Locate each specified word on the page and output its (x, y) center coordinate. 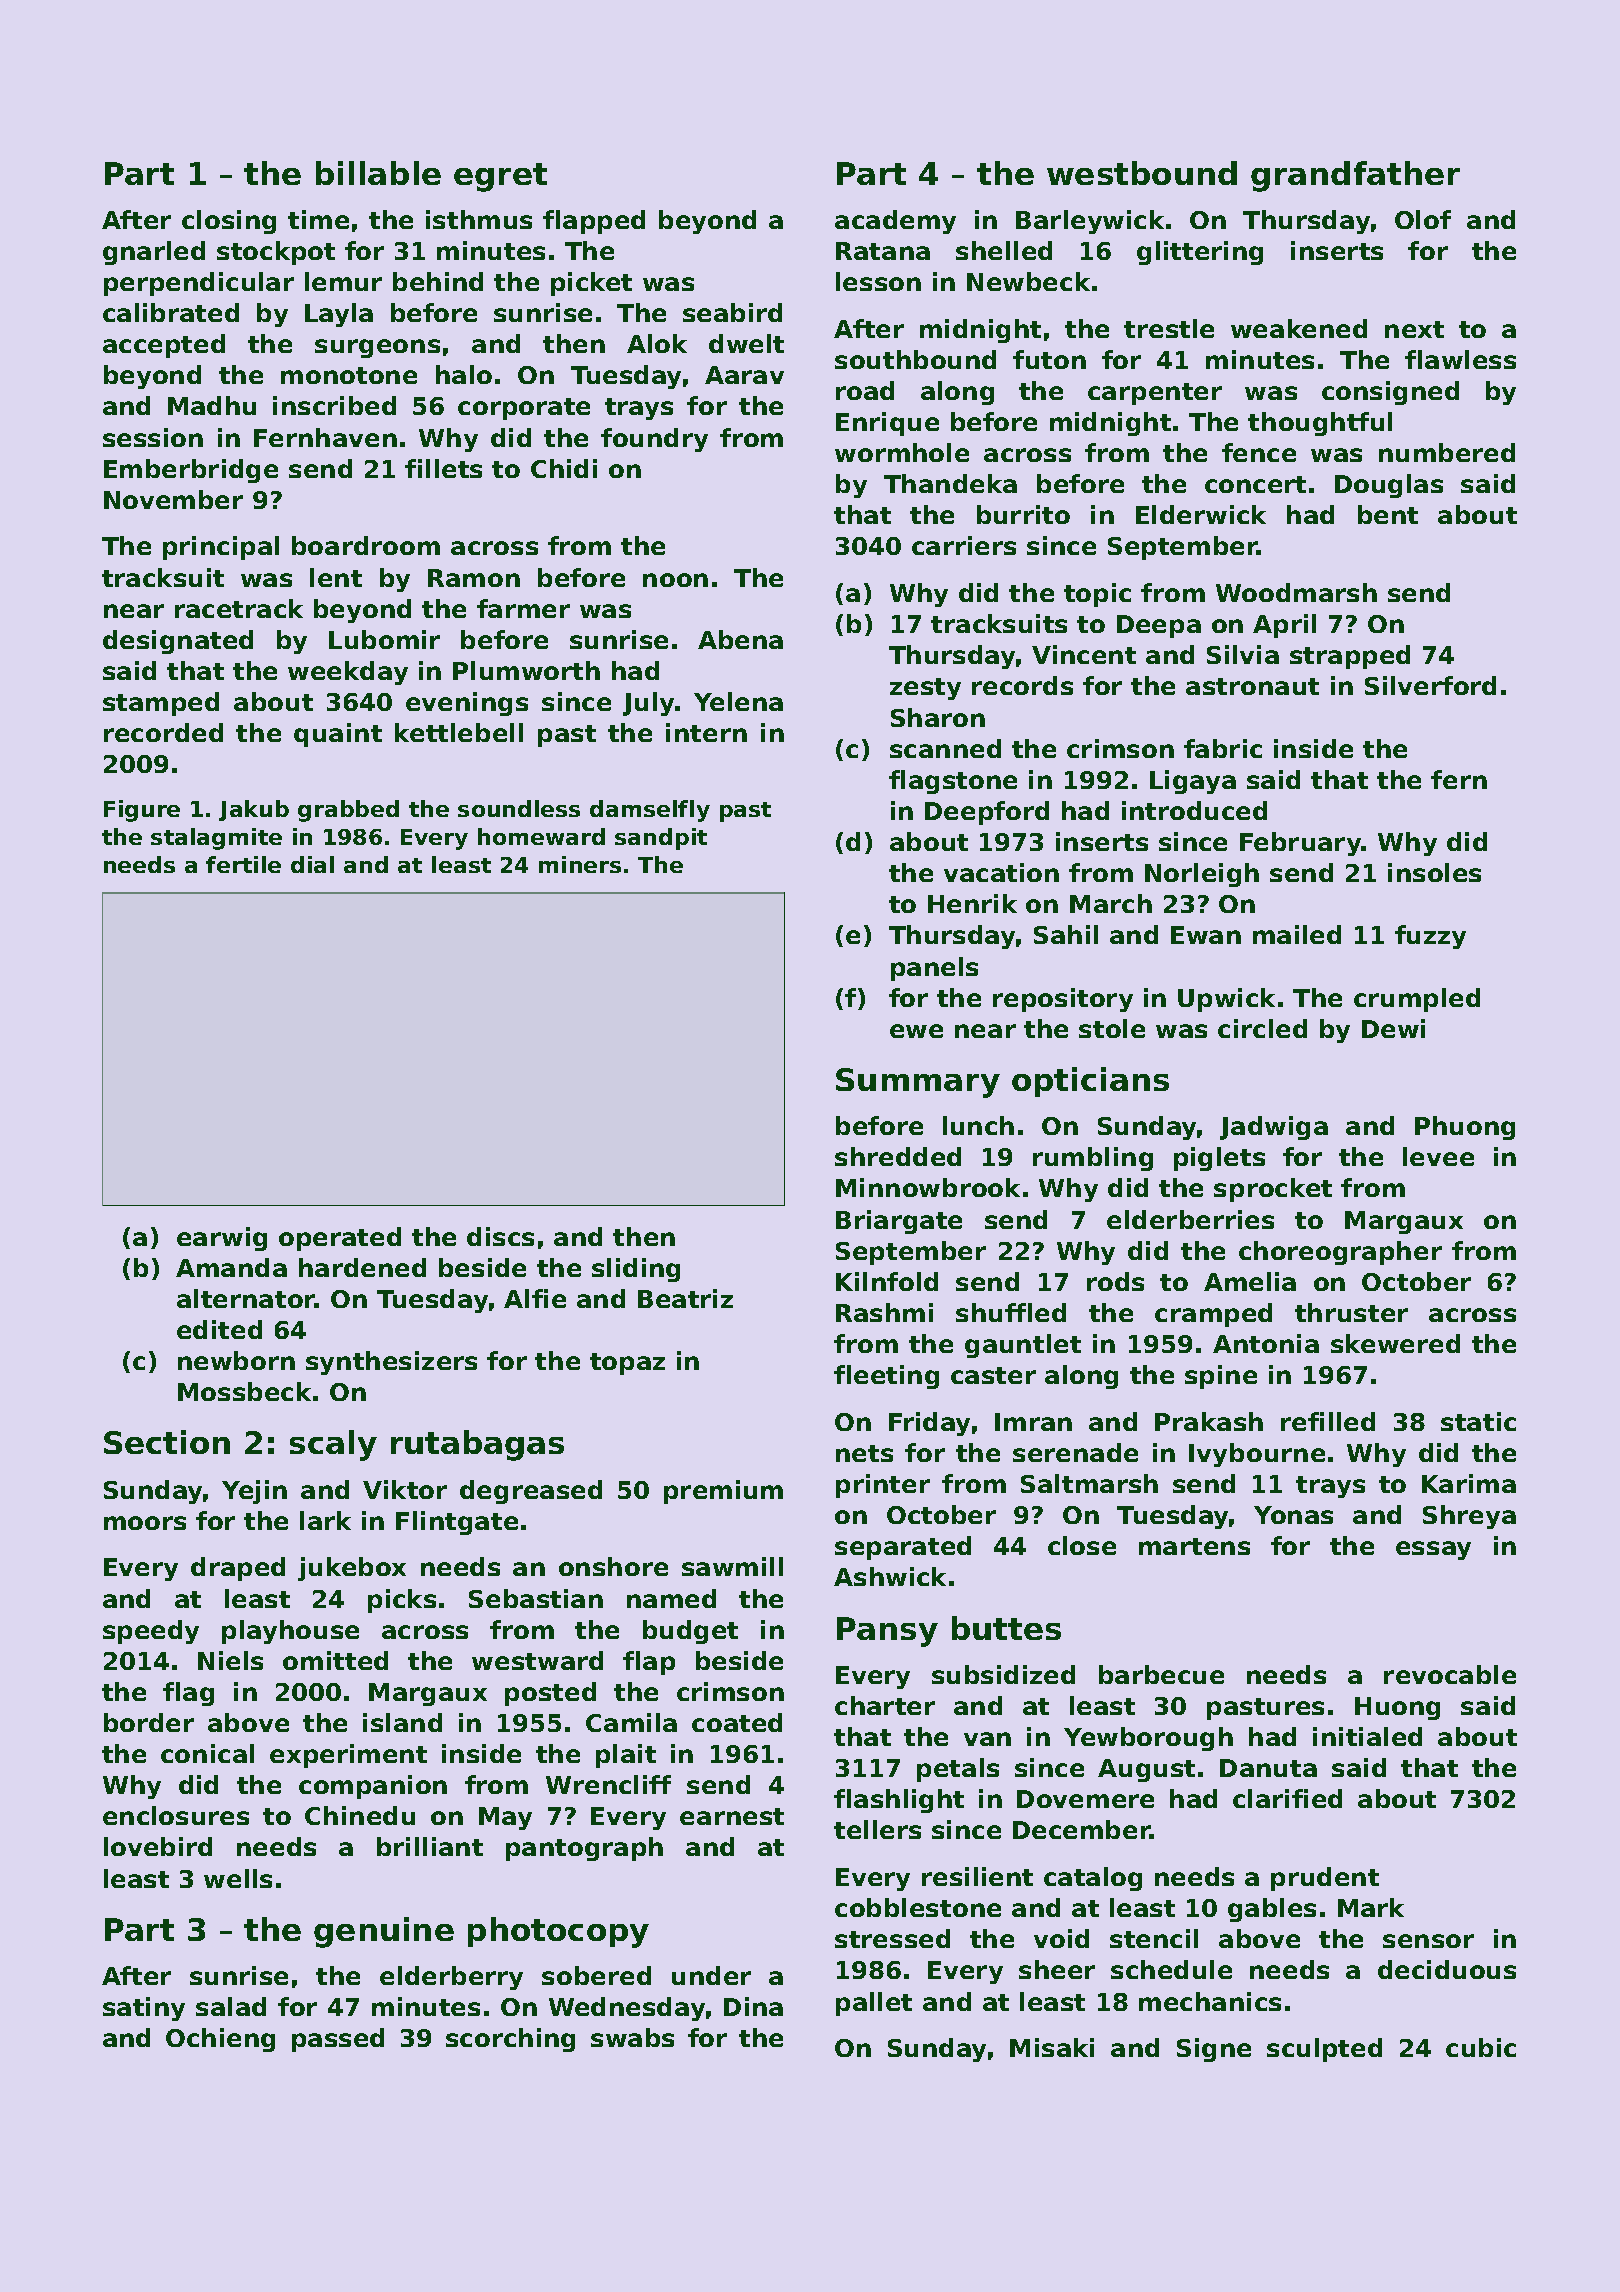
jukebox (352, 1569)
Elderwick (1201, 514)
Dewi (1393, 1028)
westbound (1142, 173)
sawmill (732, 1566)
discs (500, 1236)
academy (895, 222)
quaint (338, 735)
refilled (1328, 1421)
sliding (636, 1270)
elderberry (451, 1978)
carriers (964, 545)
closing (229, 222)
